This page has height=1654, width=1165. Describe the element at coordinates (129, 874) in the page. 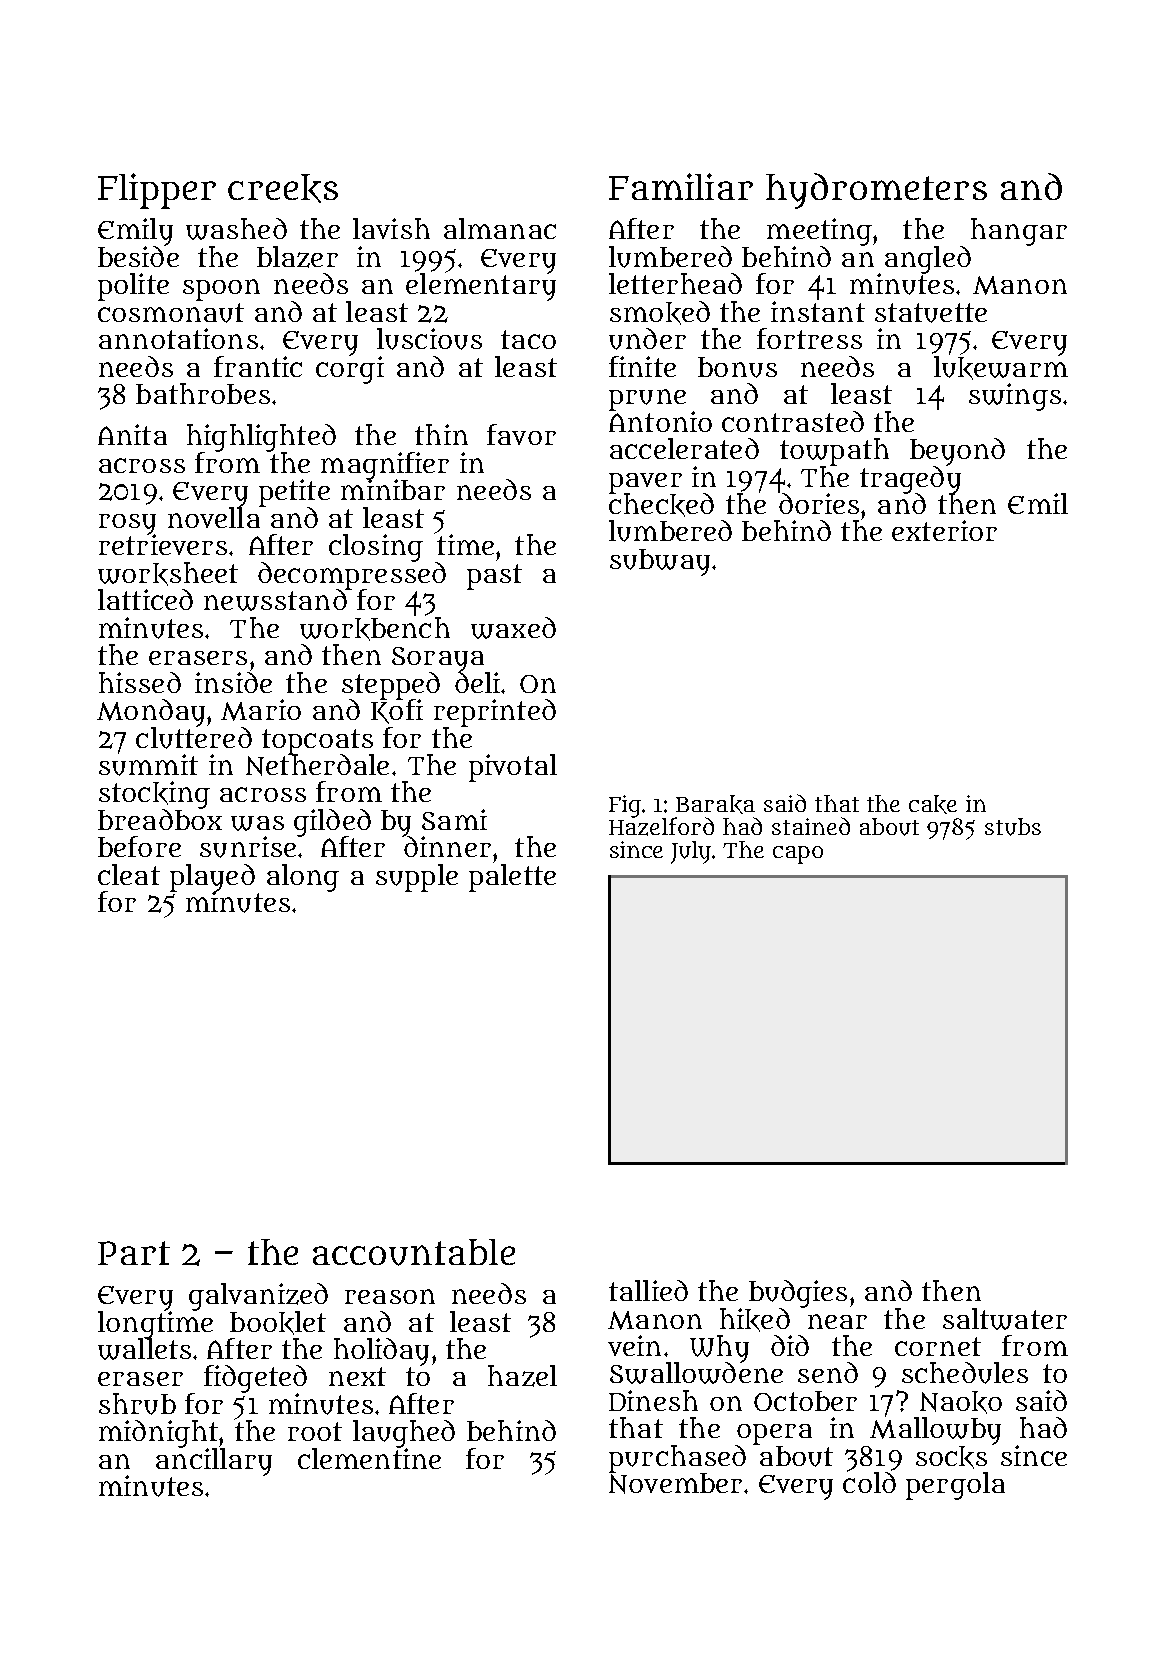

I see `cleat` at that location.
